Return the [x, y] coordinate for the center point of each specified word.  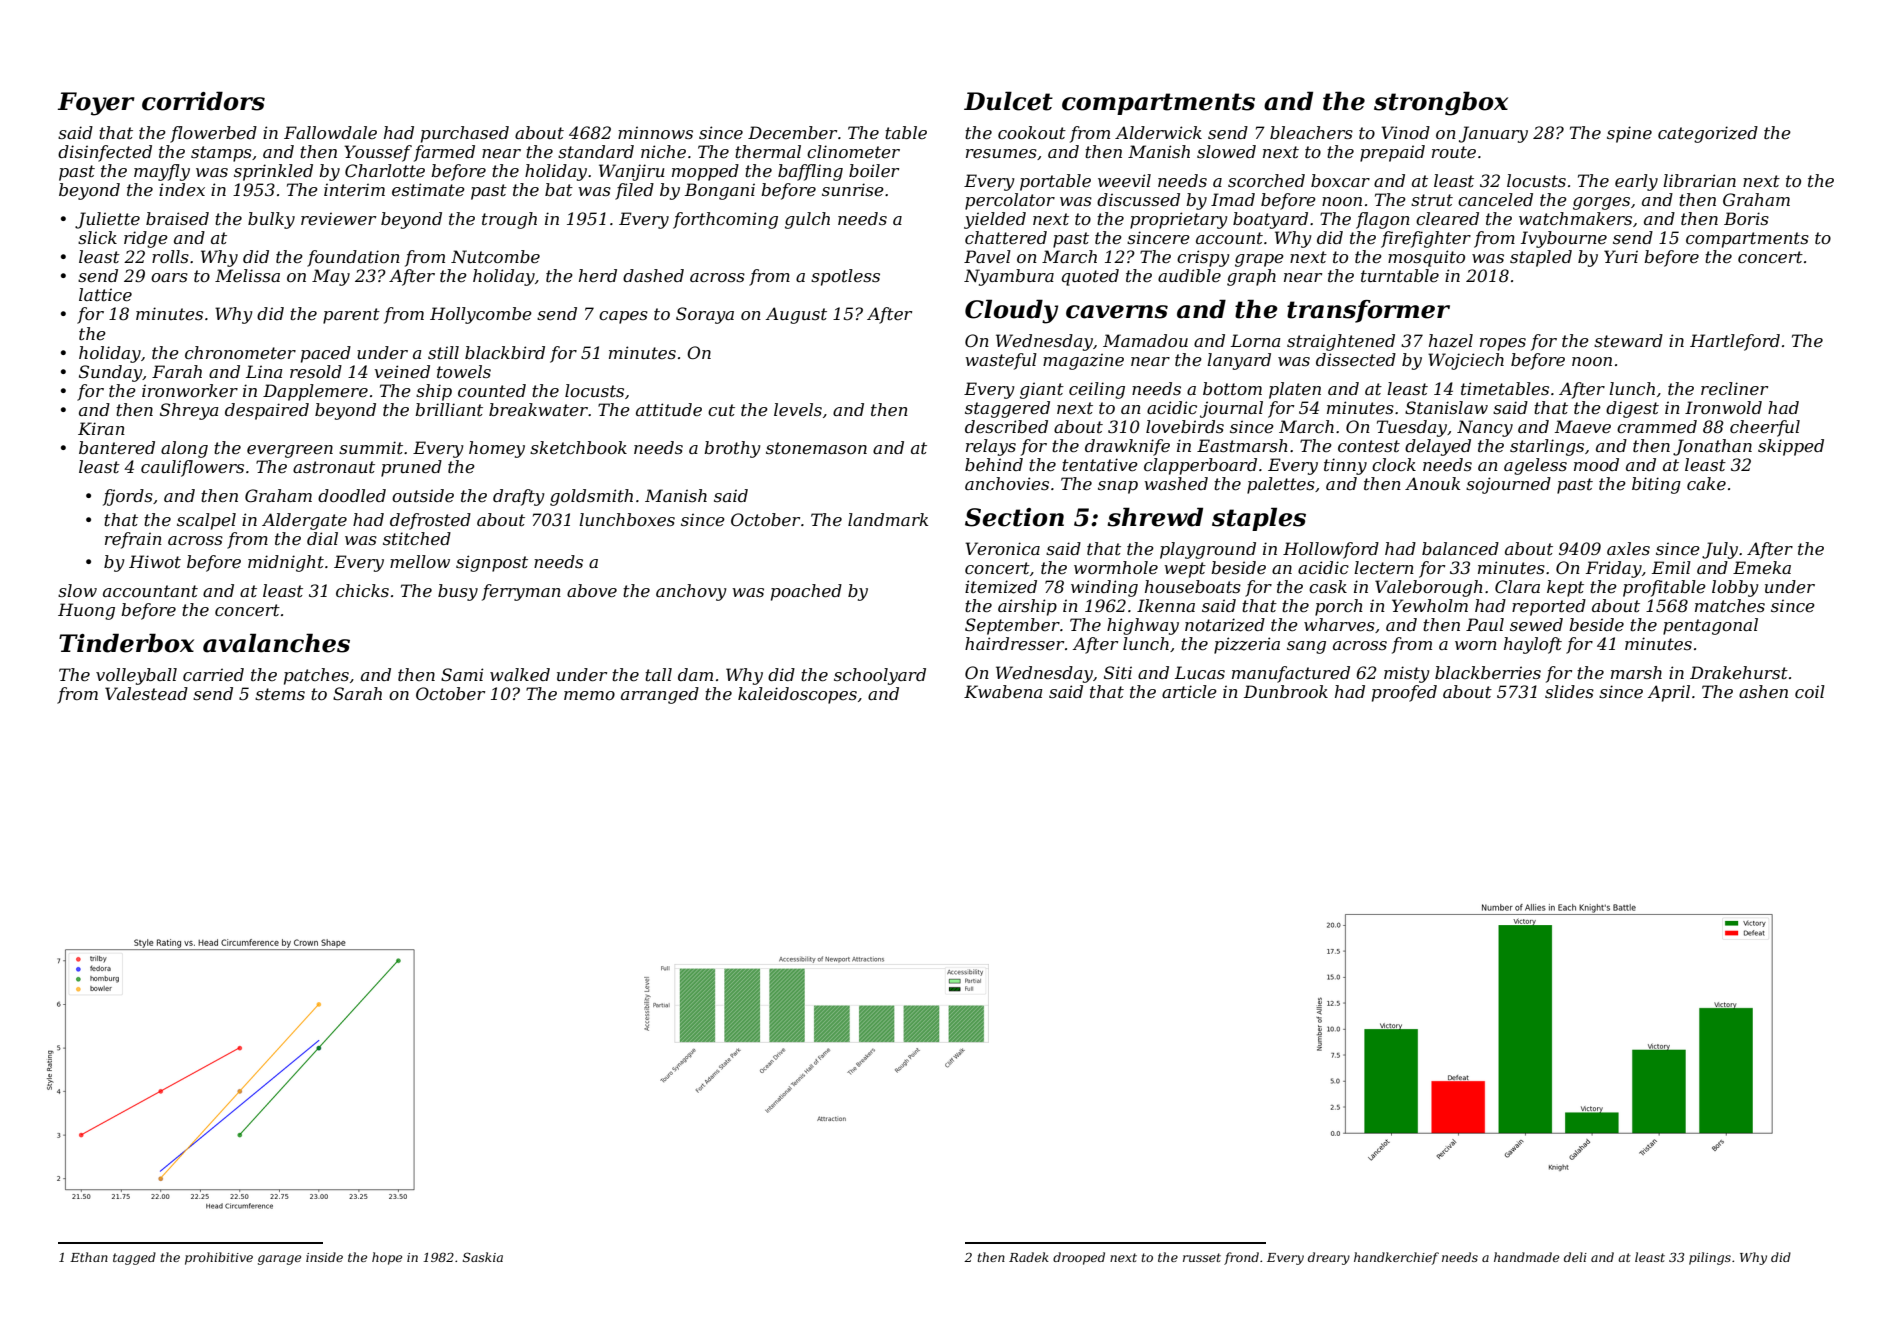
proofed [1404, 693]
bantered [117, 447]
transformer [1368, 311]
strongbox [1441, 103]
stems [280, 694]
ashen [1763, 691]
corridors [203, 101]
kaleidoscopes [797, 695]
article [1189, 691]
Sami [462, 674]
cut [721, 410]
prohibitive [219, 1258]
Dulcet [1008, 101]
